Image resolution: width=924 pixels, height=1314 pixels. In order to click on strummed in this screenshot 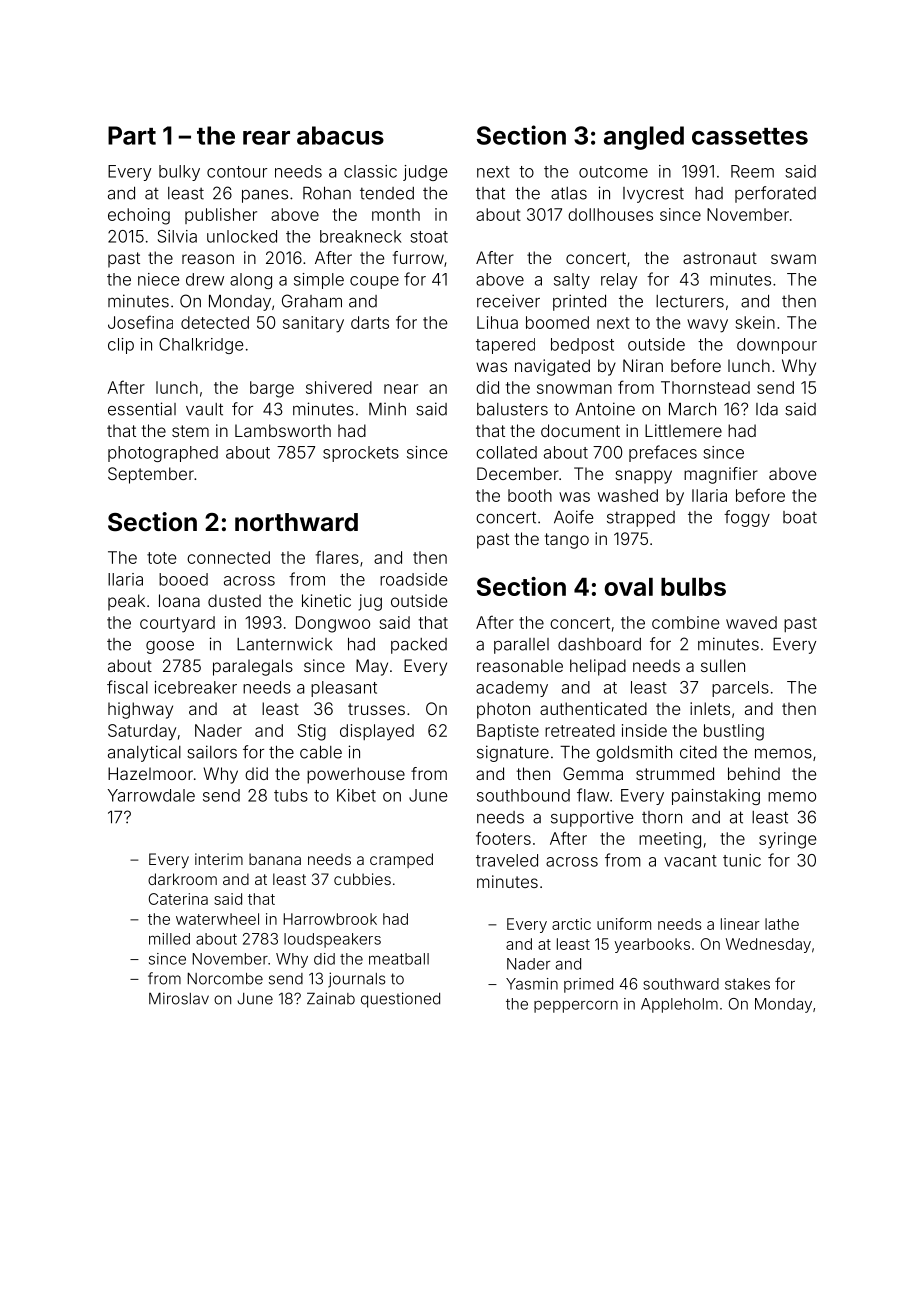, I will do `click(675, 773)`.
